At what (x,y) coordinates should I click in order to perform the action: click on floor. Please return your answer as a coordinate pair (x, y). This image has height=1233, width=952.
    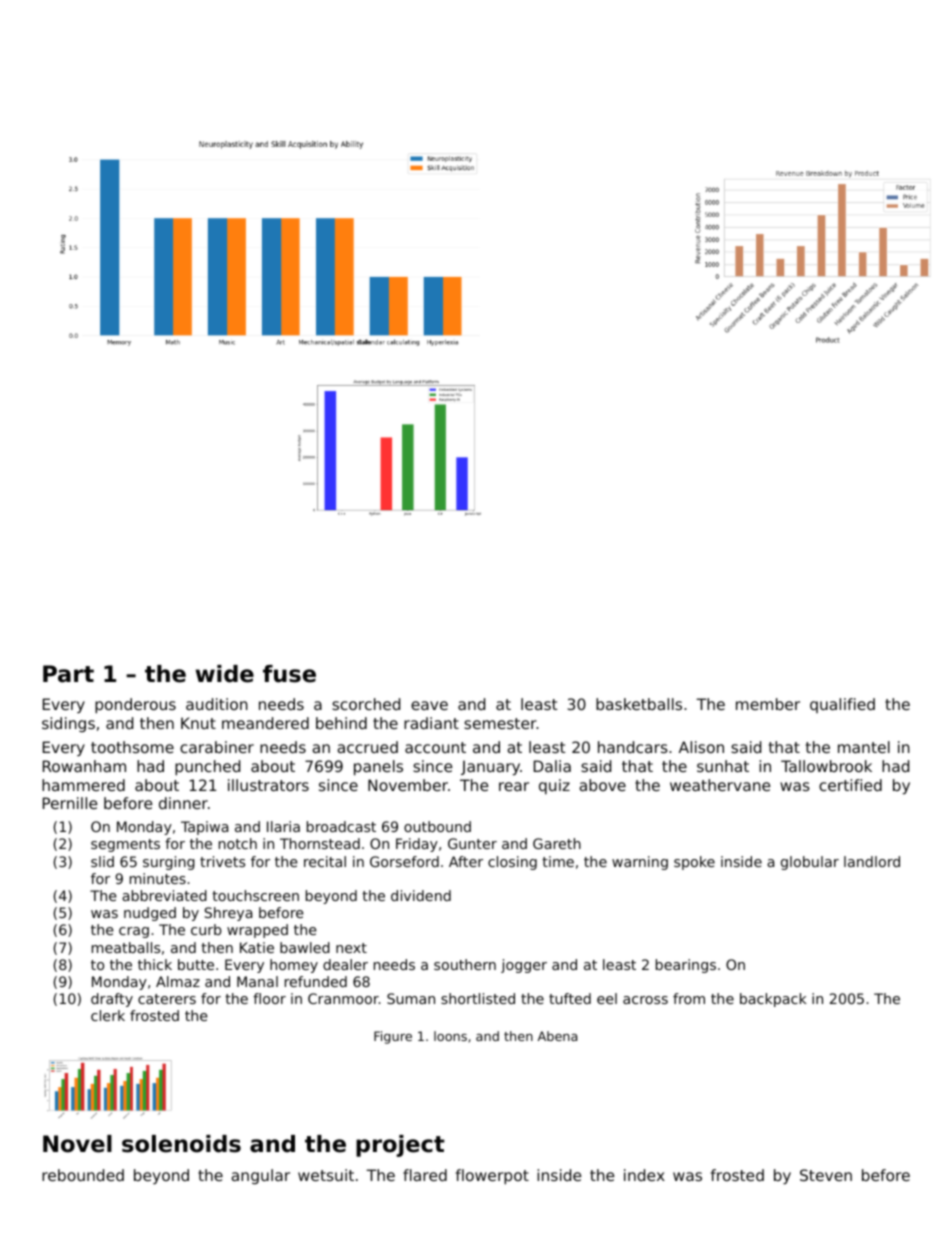
    Looking at the image, I should click on (269, 998).
